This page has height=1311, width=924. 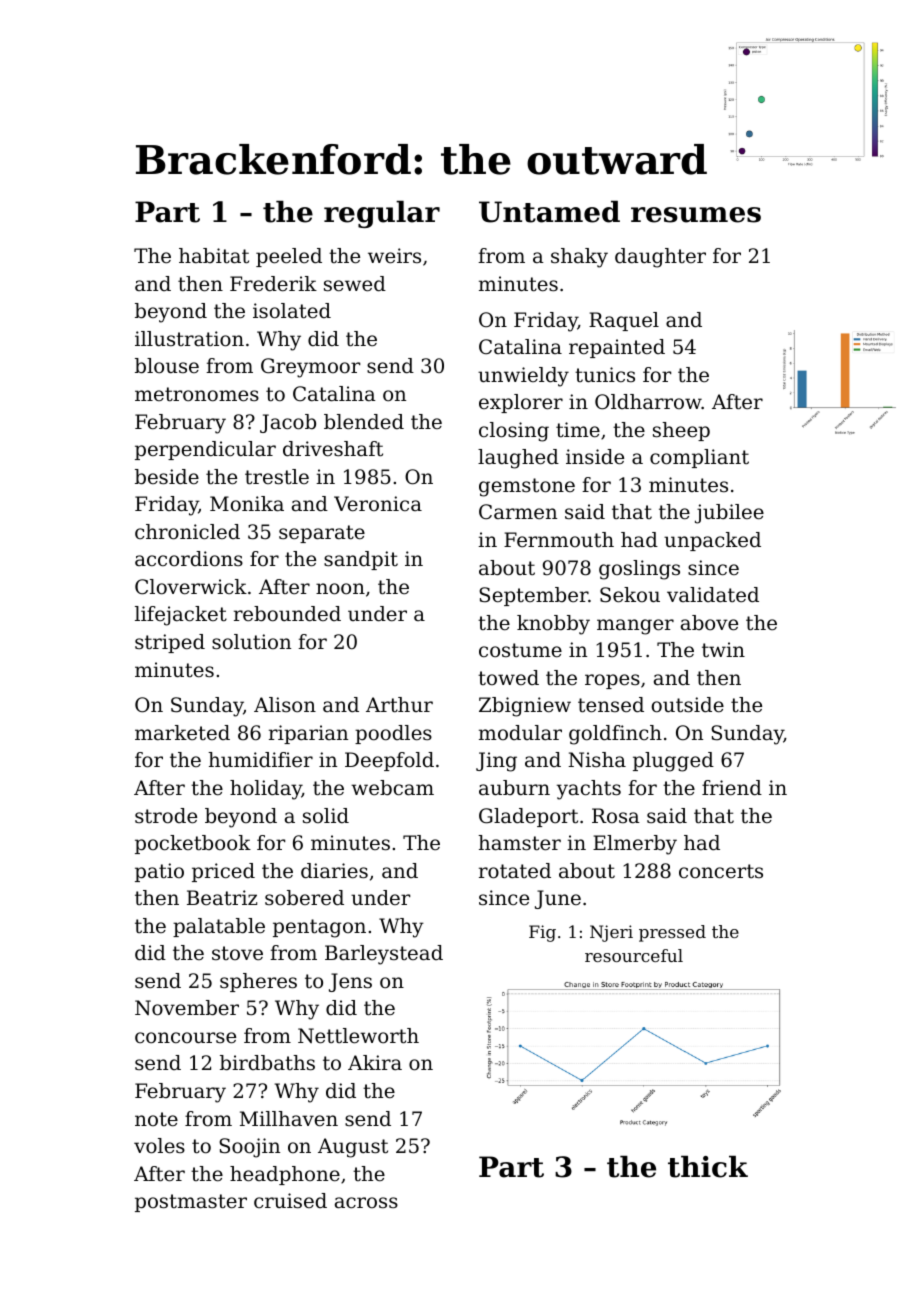 I want to click on headphone, so click(x=285, y=1175).
